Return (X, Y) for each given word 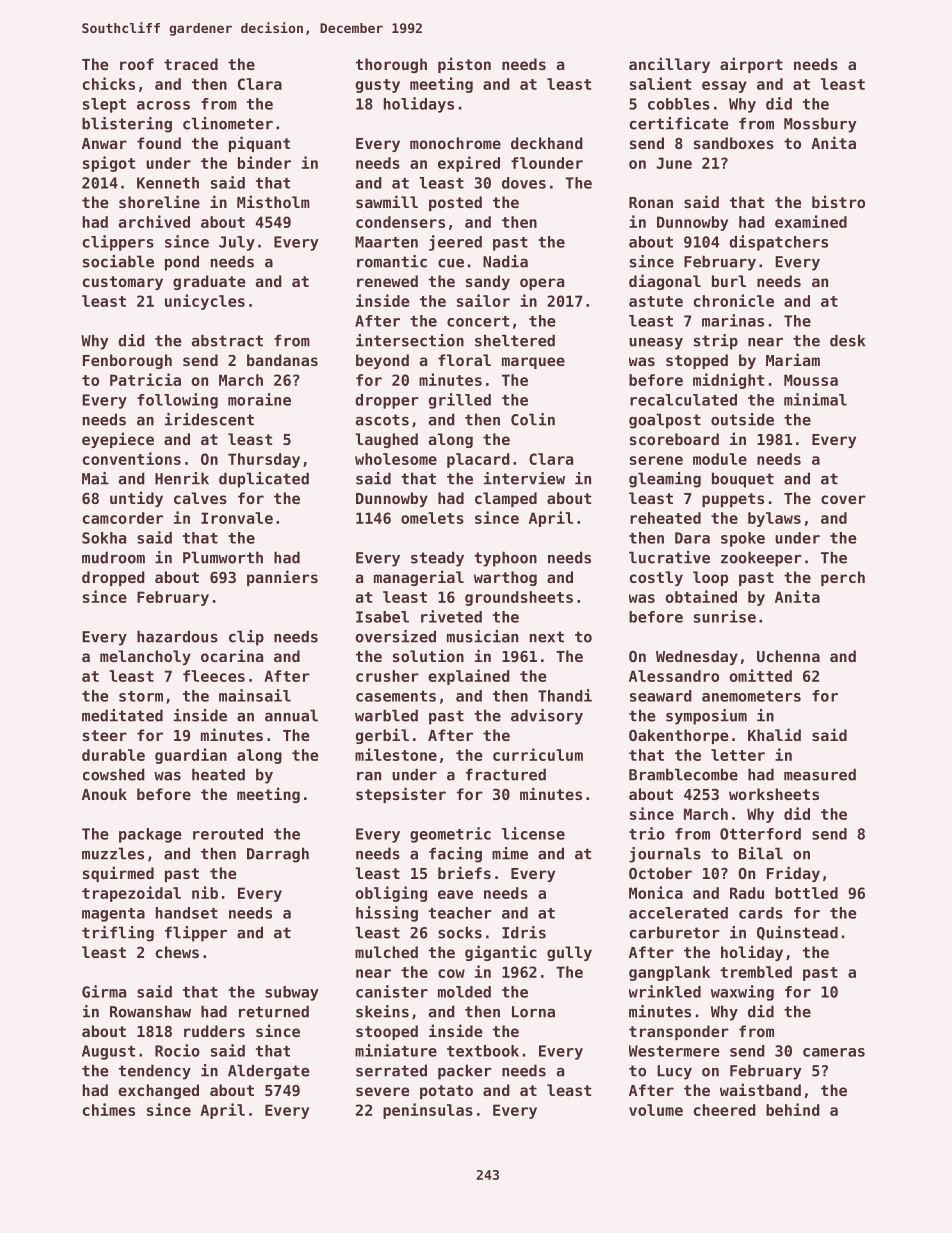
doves (524, 183)
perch (843, 578)
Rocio (177, 1050)
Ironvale (237, 518)
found (159, 143)
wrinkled (665, 991)
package (150, 835)
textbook (483, 1051)
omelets (432, 518)
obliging (391, 894)
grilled (460, 401)
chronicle (734, 300)
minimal (815, 399)
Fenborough (127, 361)
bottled (806, 893)
